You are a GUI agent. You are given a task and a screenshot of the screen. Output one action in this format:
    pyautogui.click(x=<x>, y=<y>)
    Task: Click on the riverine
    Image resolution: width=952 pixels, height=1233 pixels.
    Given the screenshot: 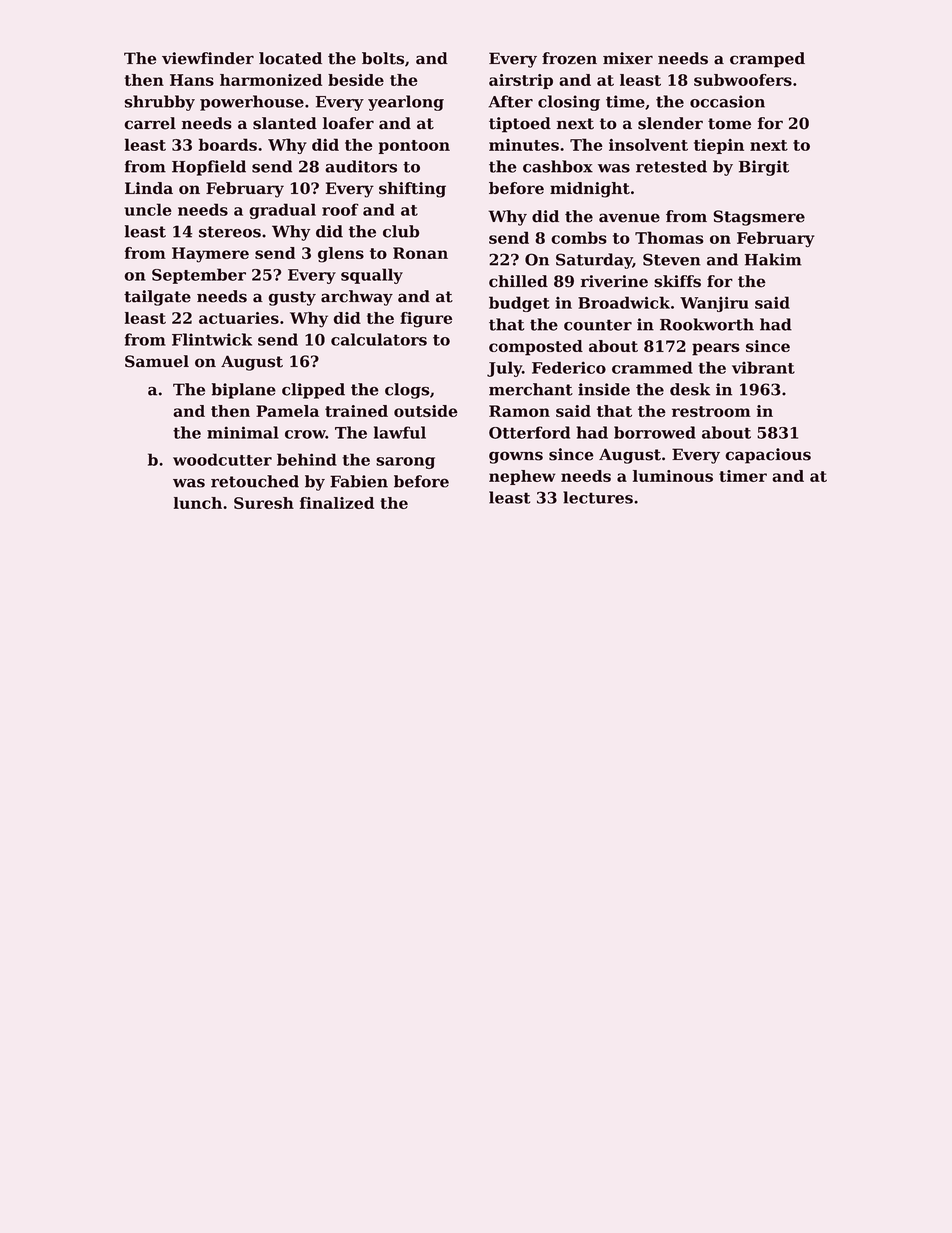 What is the action you would take?
    pyautogui.click(x=614, y=281)
